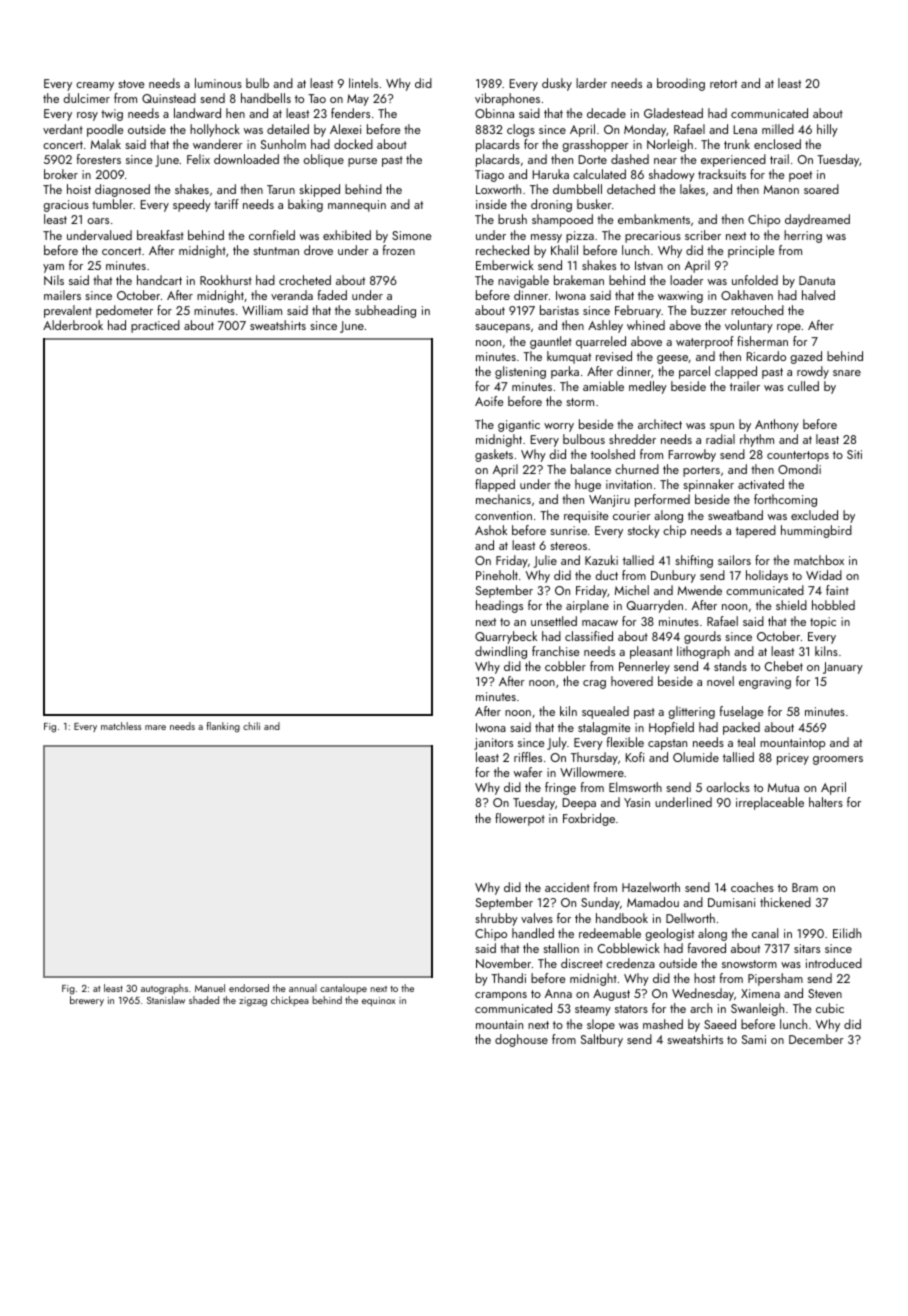  What do you see at coordinates (501, 652) in the screenshot?
I see `dwindling` at bounding box center [501, 652].
